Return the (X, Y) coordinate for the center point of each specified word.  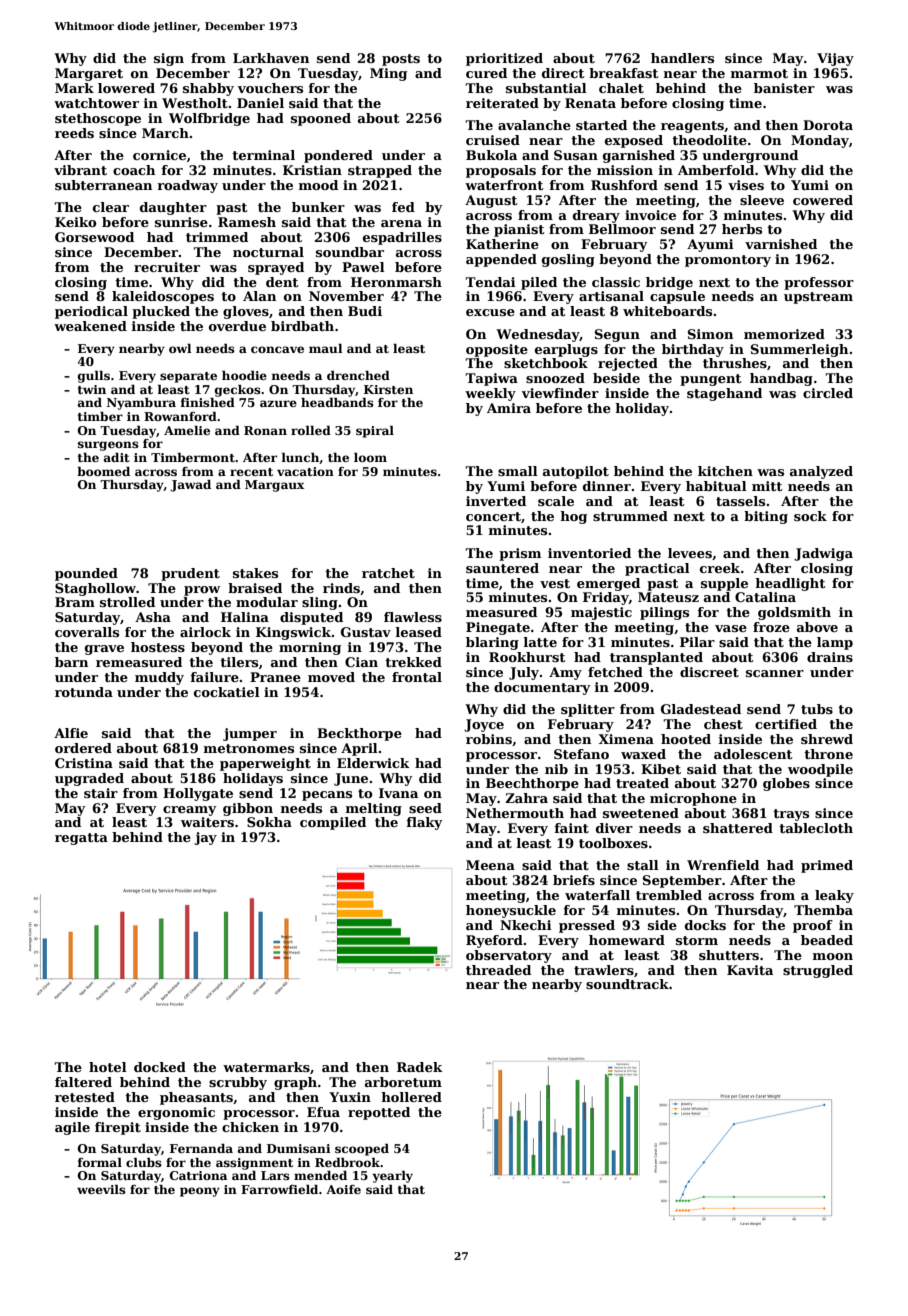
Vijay (835, 59)
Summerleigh (799, 350)
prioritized (504, 59)
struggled (818, 971)
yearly (392, 1177)
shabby (208, 89)
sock (810, 516)
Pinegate (498, 628)
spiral (375, 432)
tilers (239, 662)
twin (91, 389)
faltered (83, 1082)
